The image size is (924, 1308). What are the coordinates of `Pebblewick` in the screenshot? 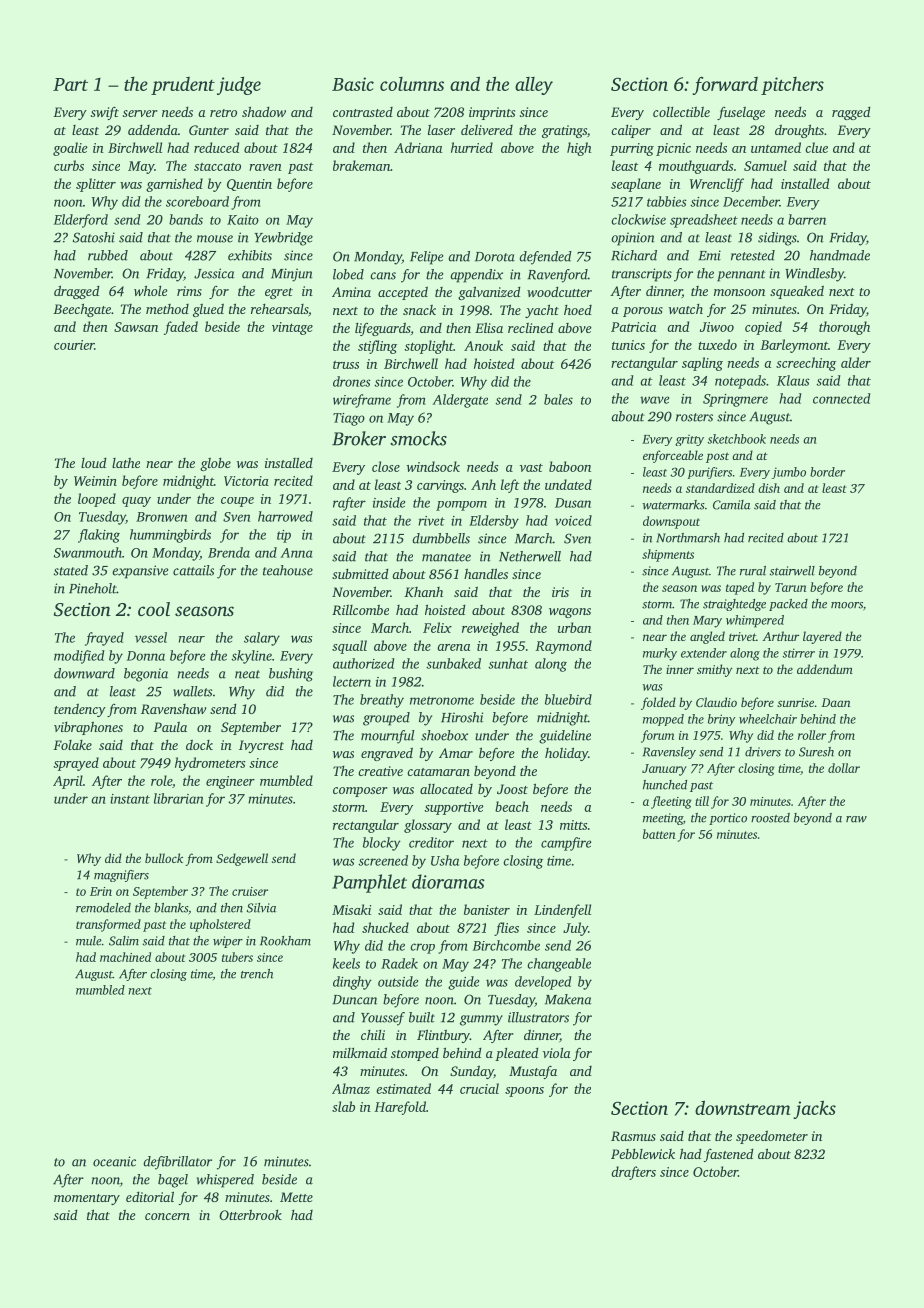 It's located at (643, 1154).
